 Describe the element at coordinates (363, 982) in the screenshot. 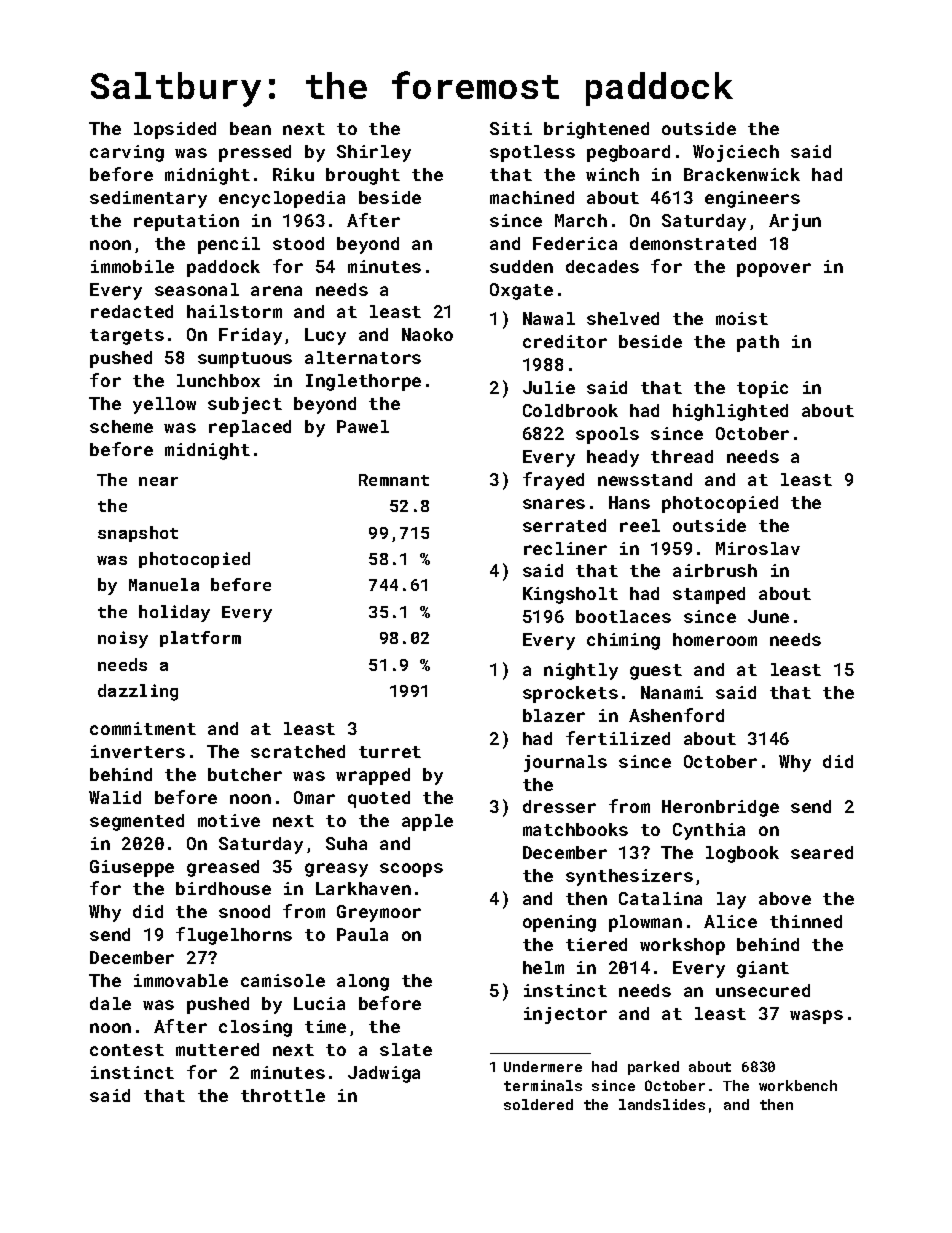

I see `along` at that location.
